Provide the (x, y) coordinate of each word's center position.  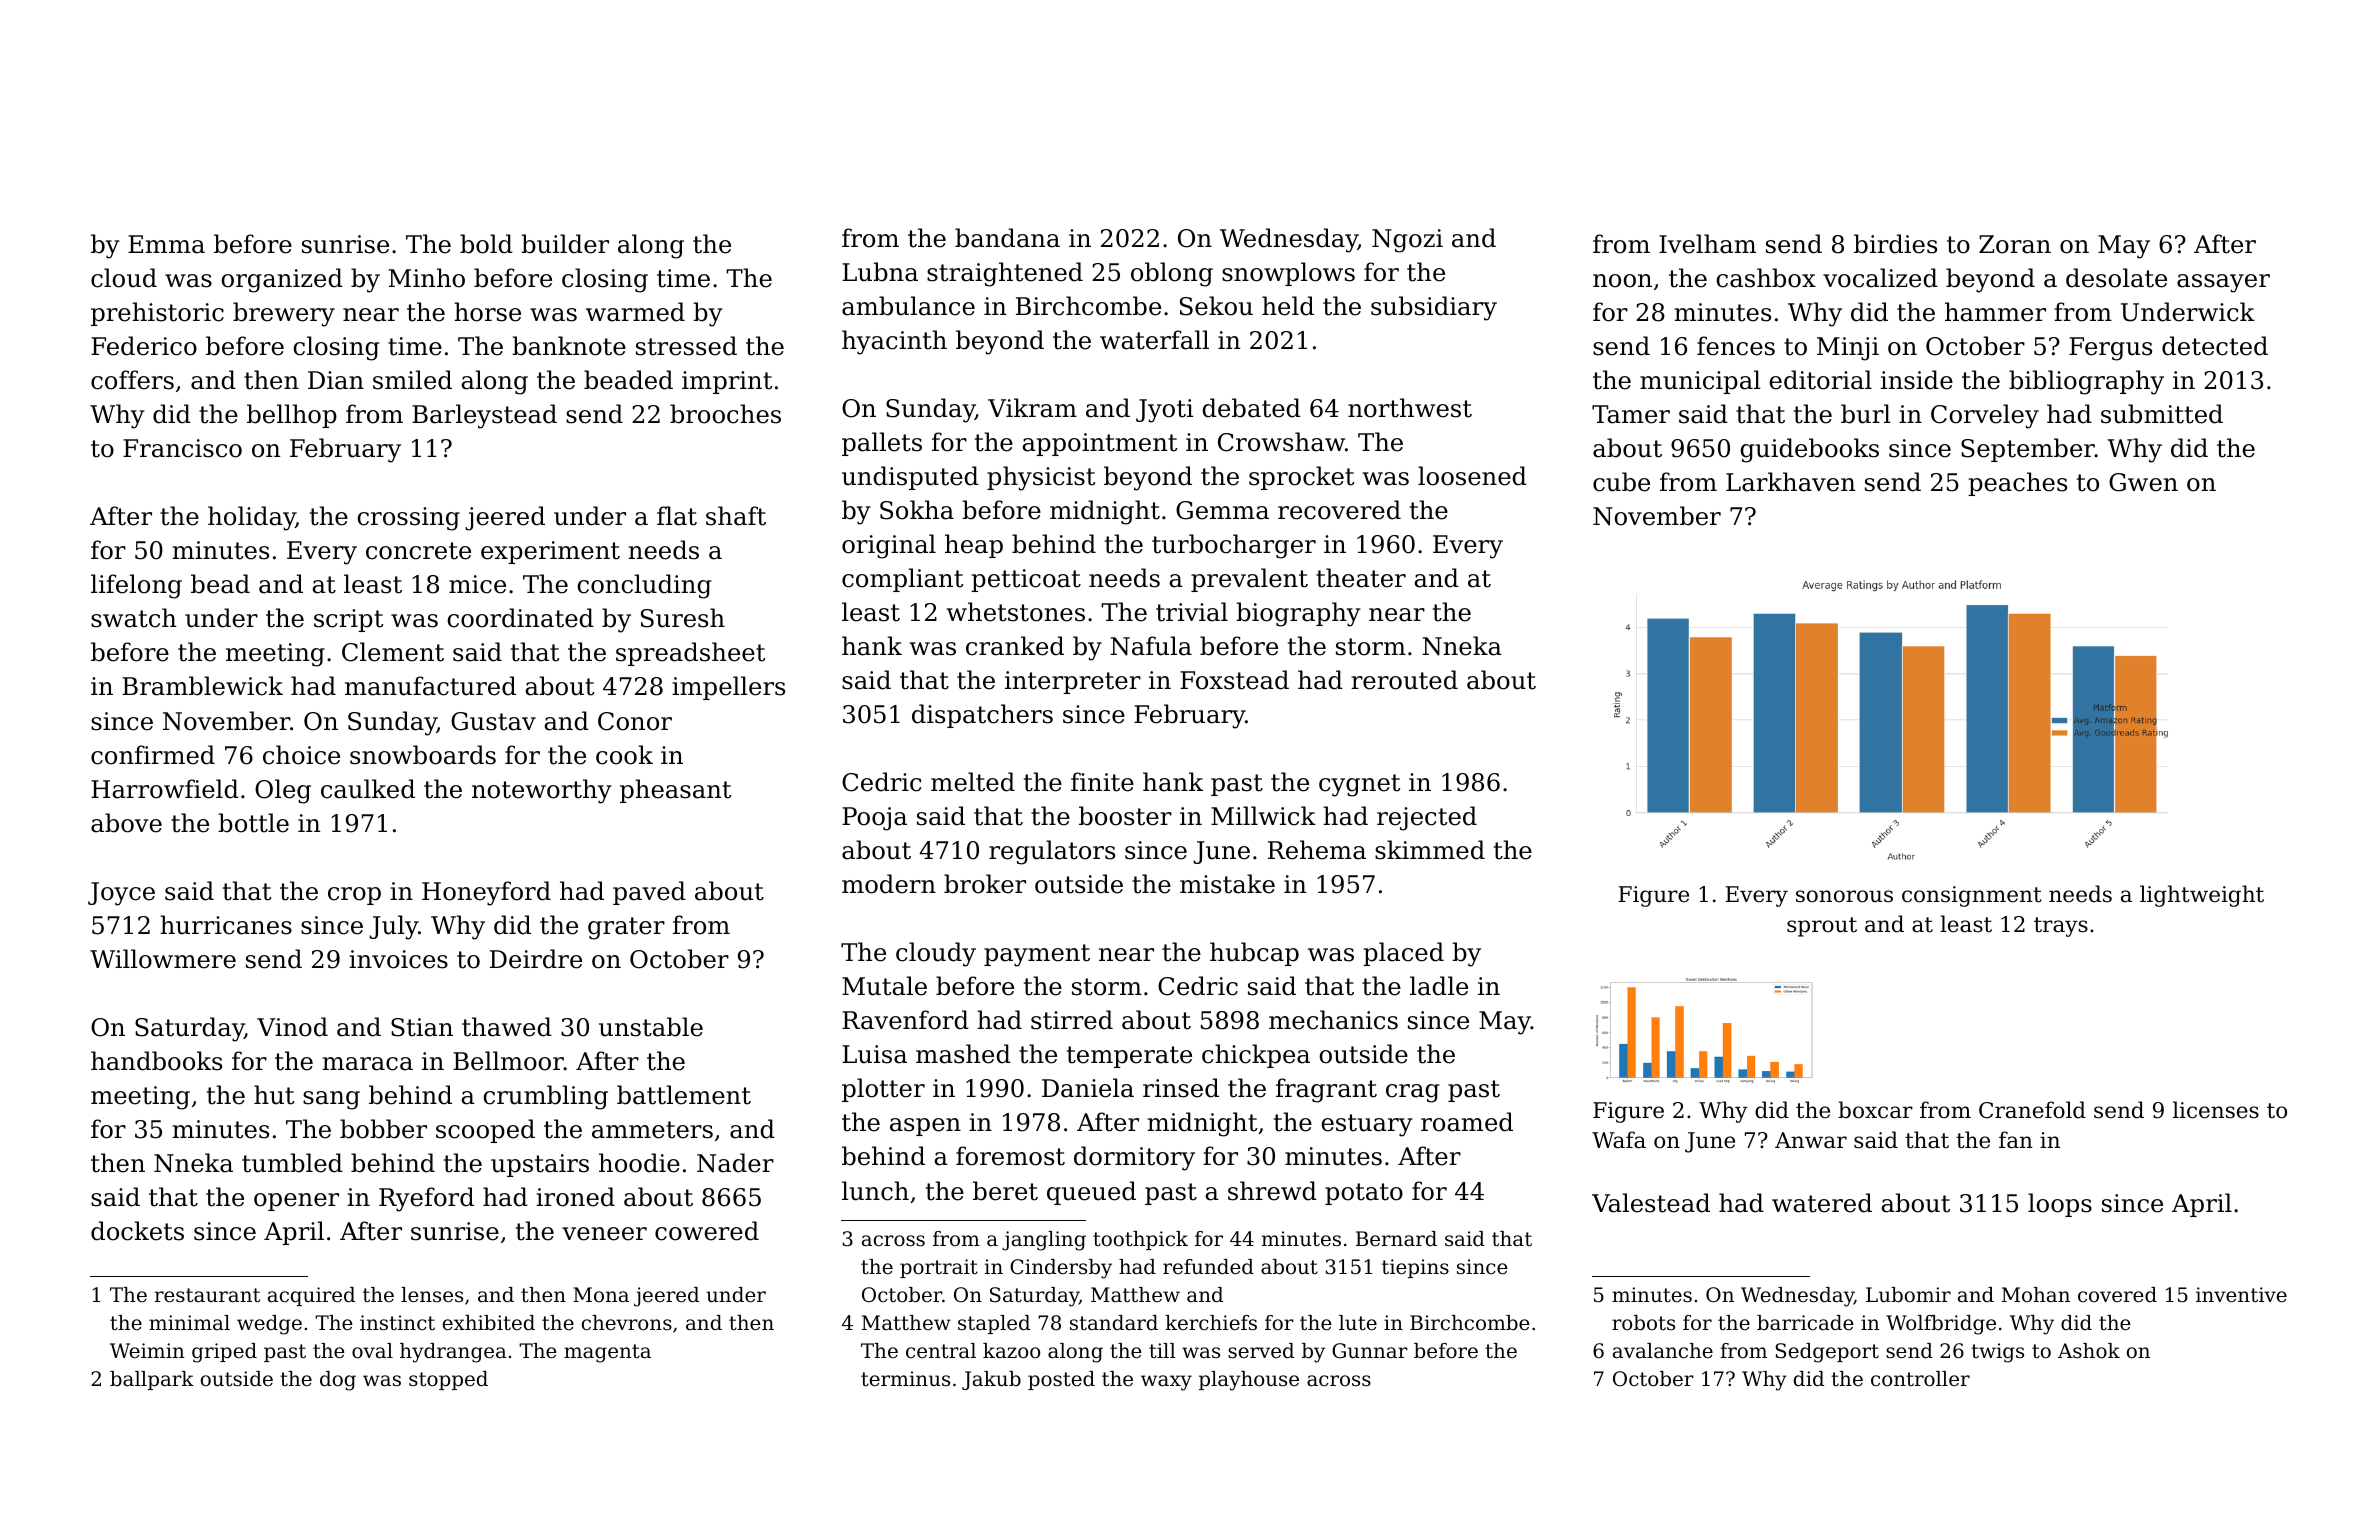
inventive (2241, 1295)
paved (649, 893)
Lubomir (1908, 1295)
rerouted (1404, 680)
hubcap (1254, 954)
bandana (1007, 238)
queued (1091, 1193)
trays (2061, 927)
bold (486, 244)
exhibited (489, 1323)
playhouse (1249, 1381)
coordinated (520, 618)
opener (296, 1202)
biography (1298, 614)
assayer (2223, 283)
